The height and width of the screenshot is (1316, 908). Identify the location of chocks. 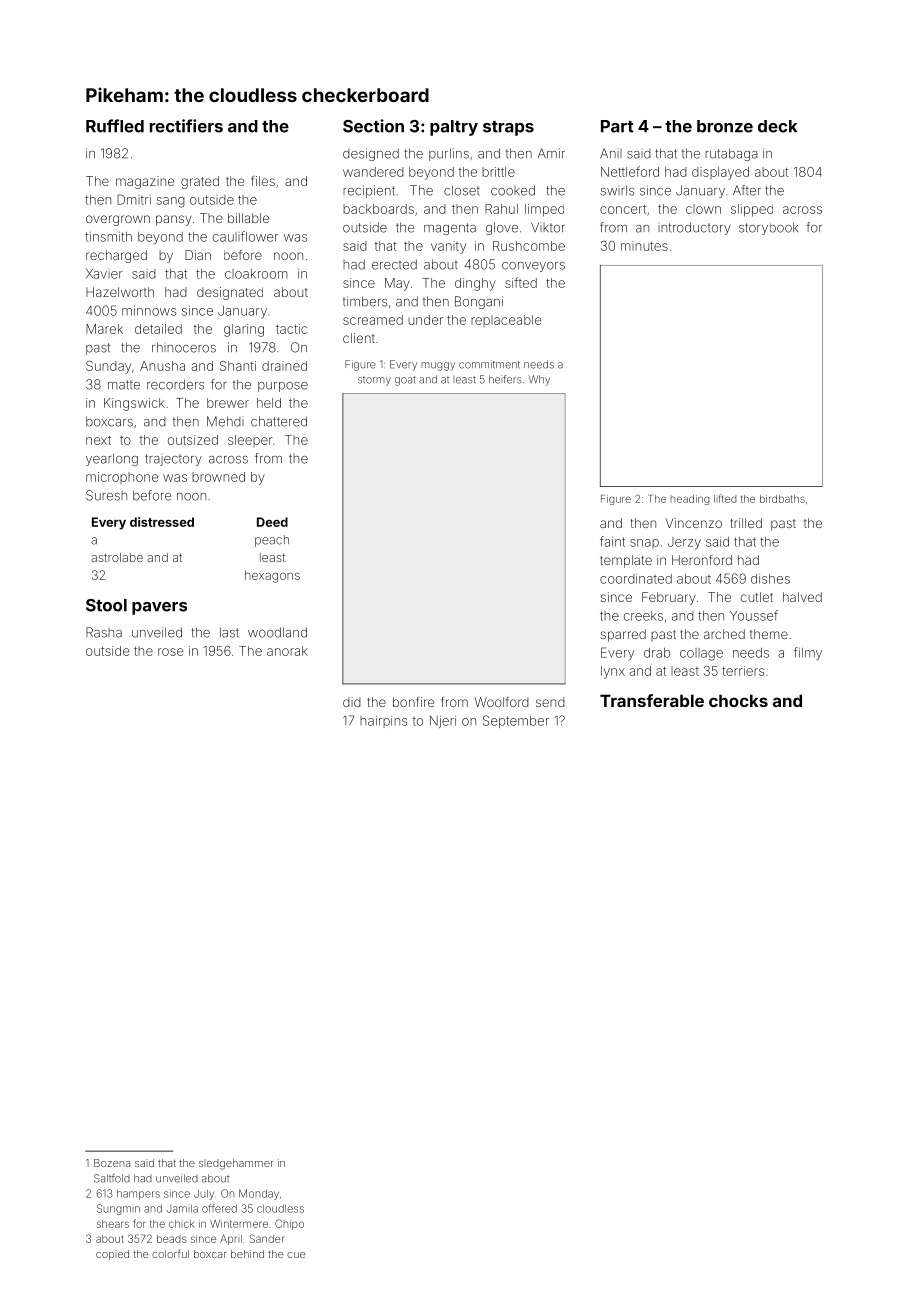
(738, 700).
